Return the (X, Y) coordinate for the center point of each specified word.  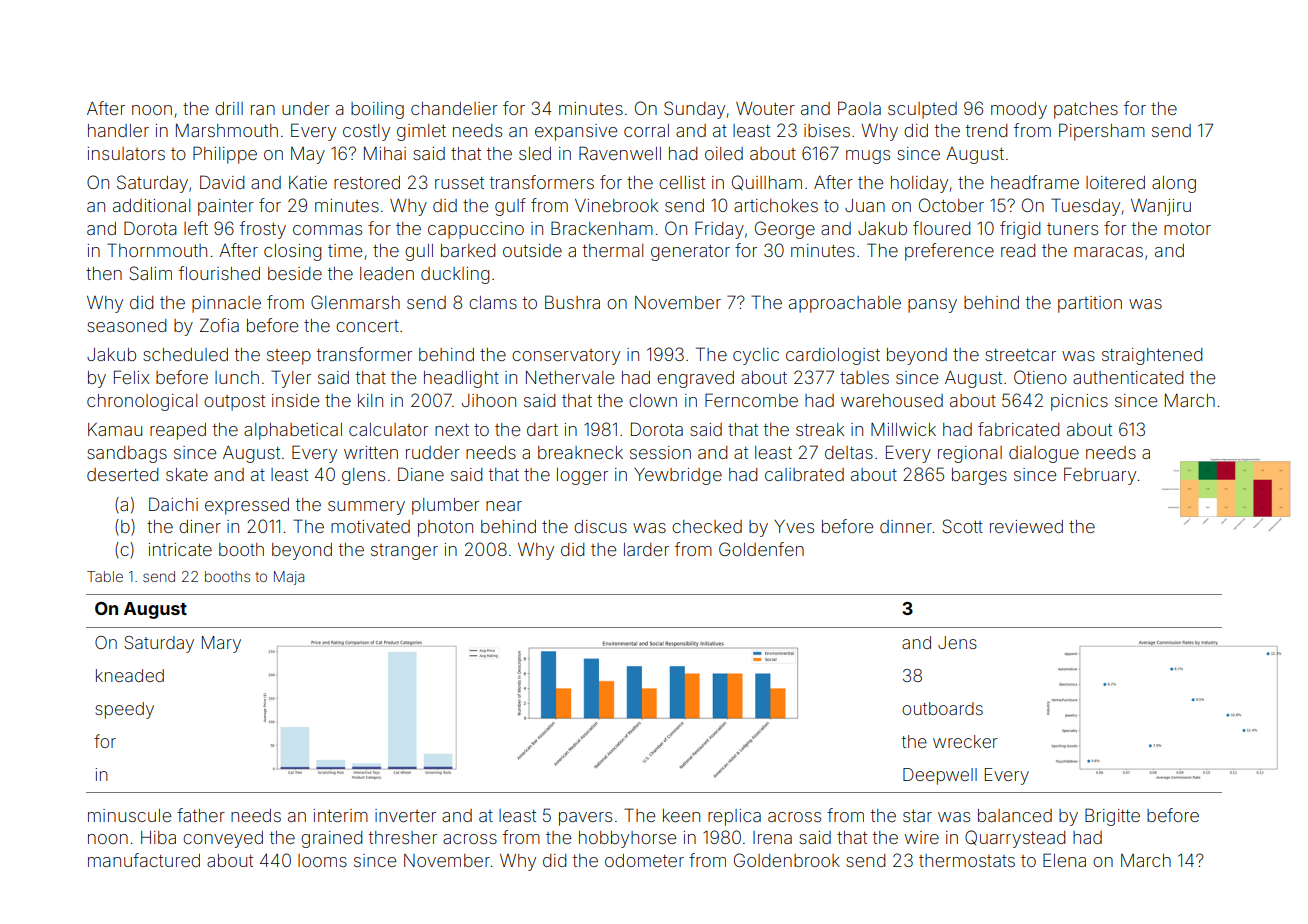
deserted (122, 474)
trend (986, 130)
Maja (289, 578)
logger (582, 476)
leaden (387, 273)
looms (322, 860)
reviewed (1026, 526)
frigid (1020, 230)
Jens (957, 642)
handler (118, 130)
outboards (942, 708)
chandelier (454, 108)
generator (690, 253)
